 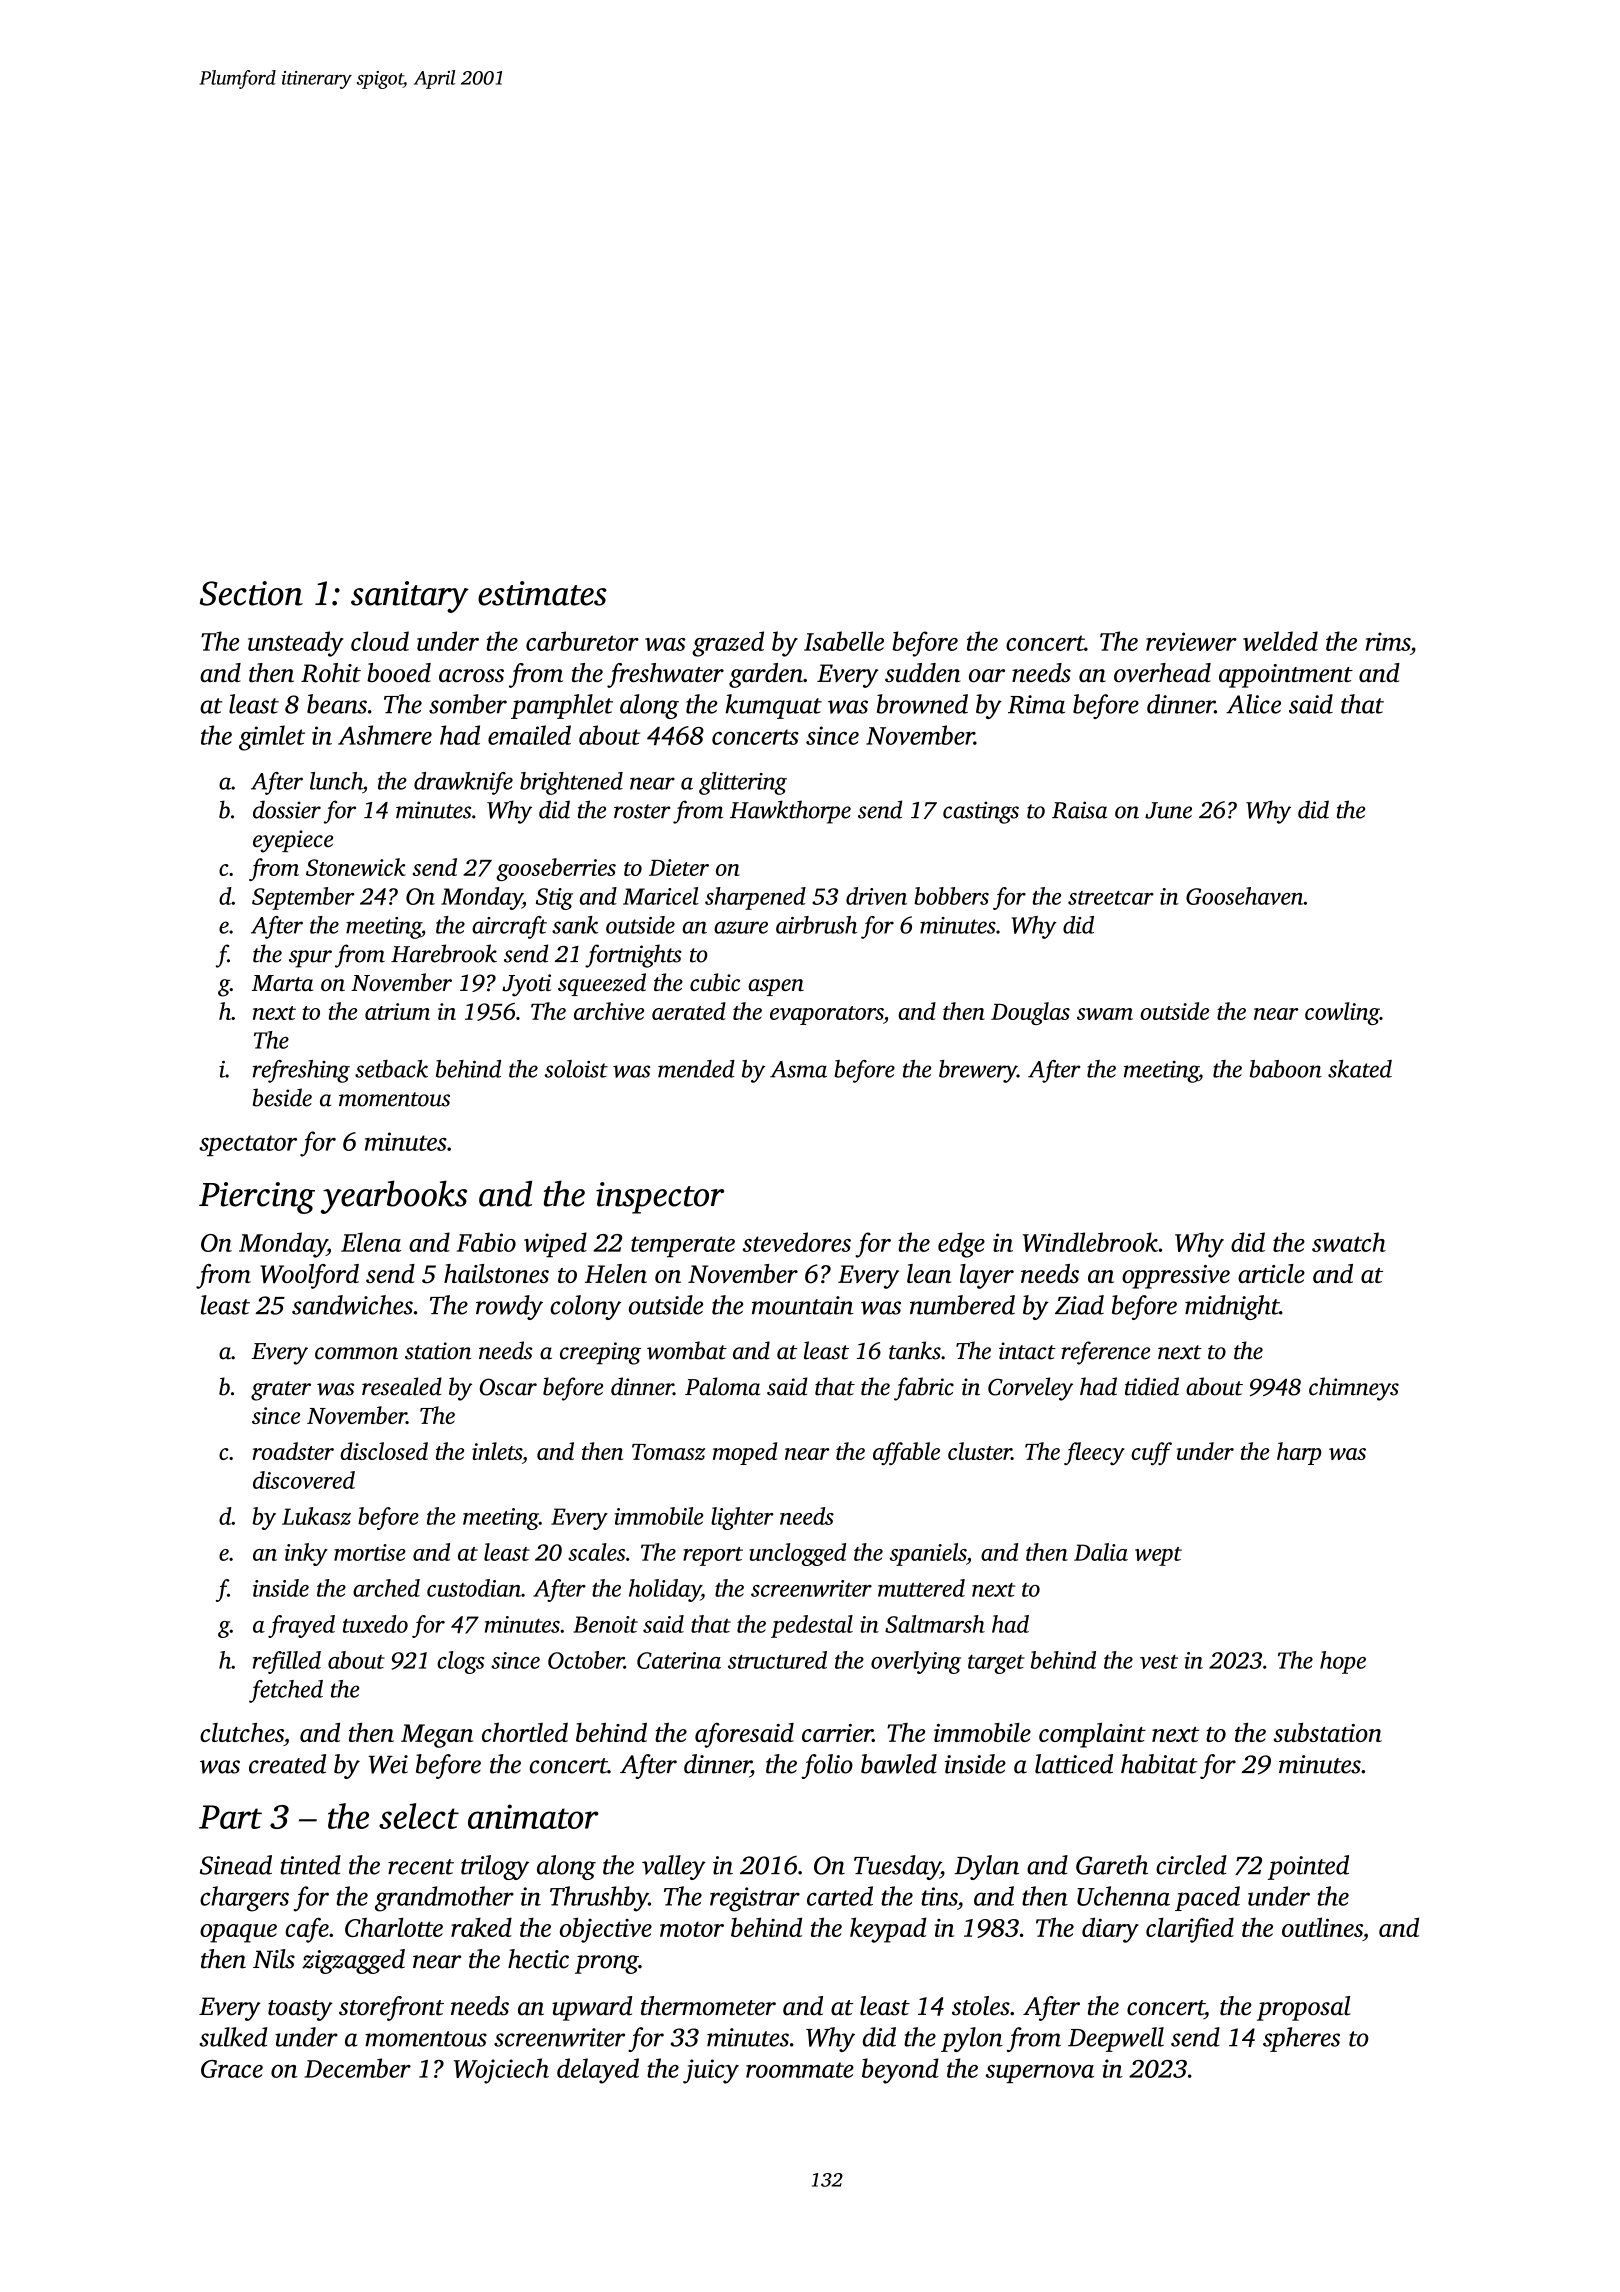 What do you see at coordinates (1271, 1273) in the screenshot?
I see `article` at bounding box center [1271, 1273].
